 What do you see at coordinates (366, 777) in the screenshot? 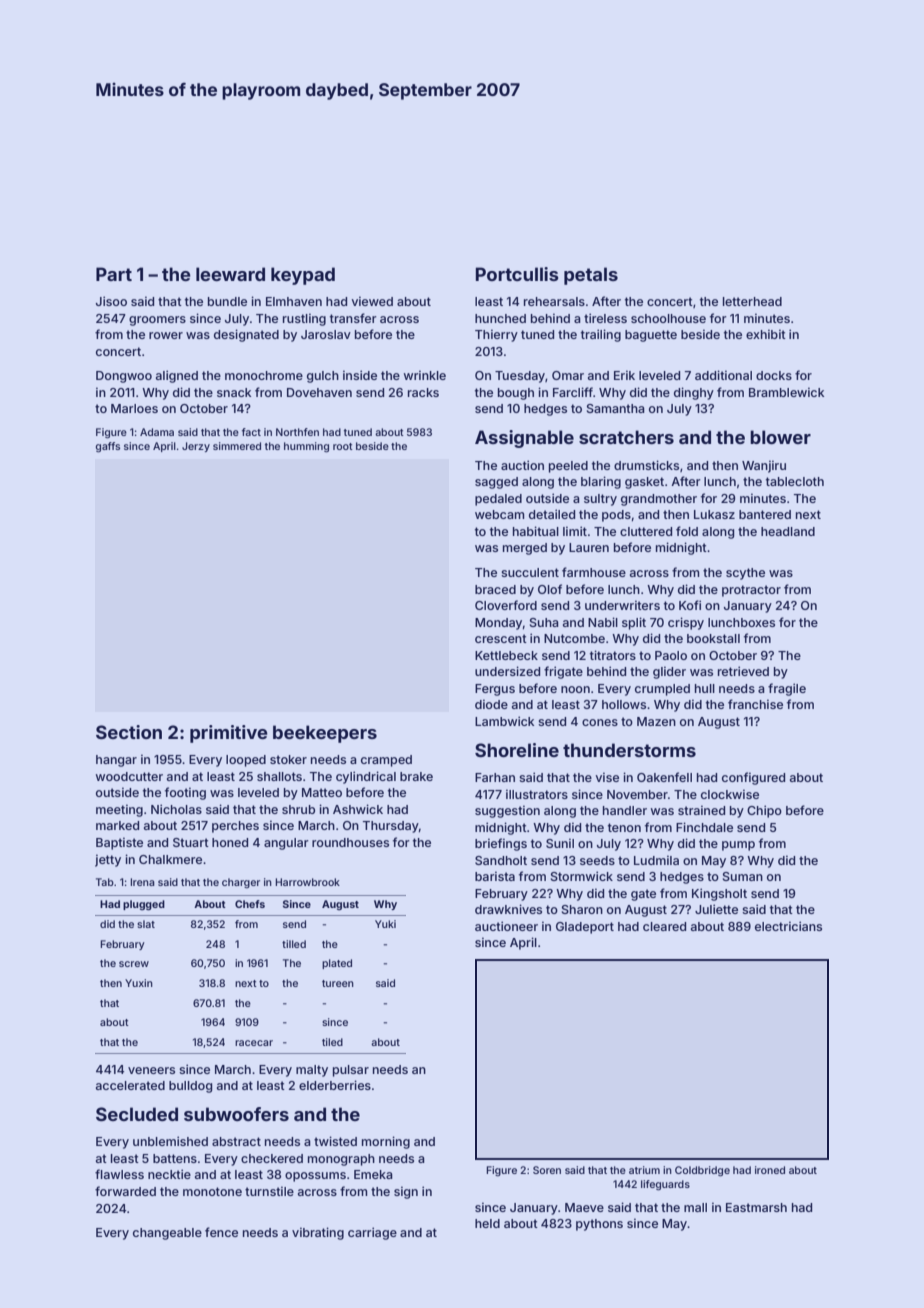
I see `cylindrical` at bounding box center [366, 777].
